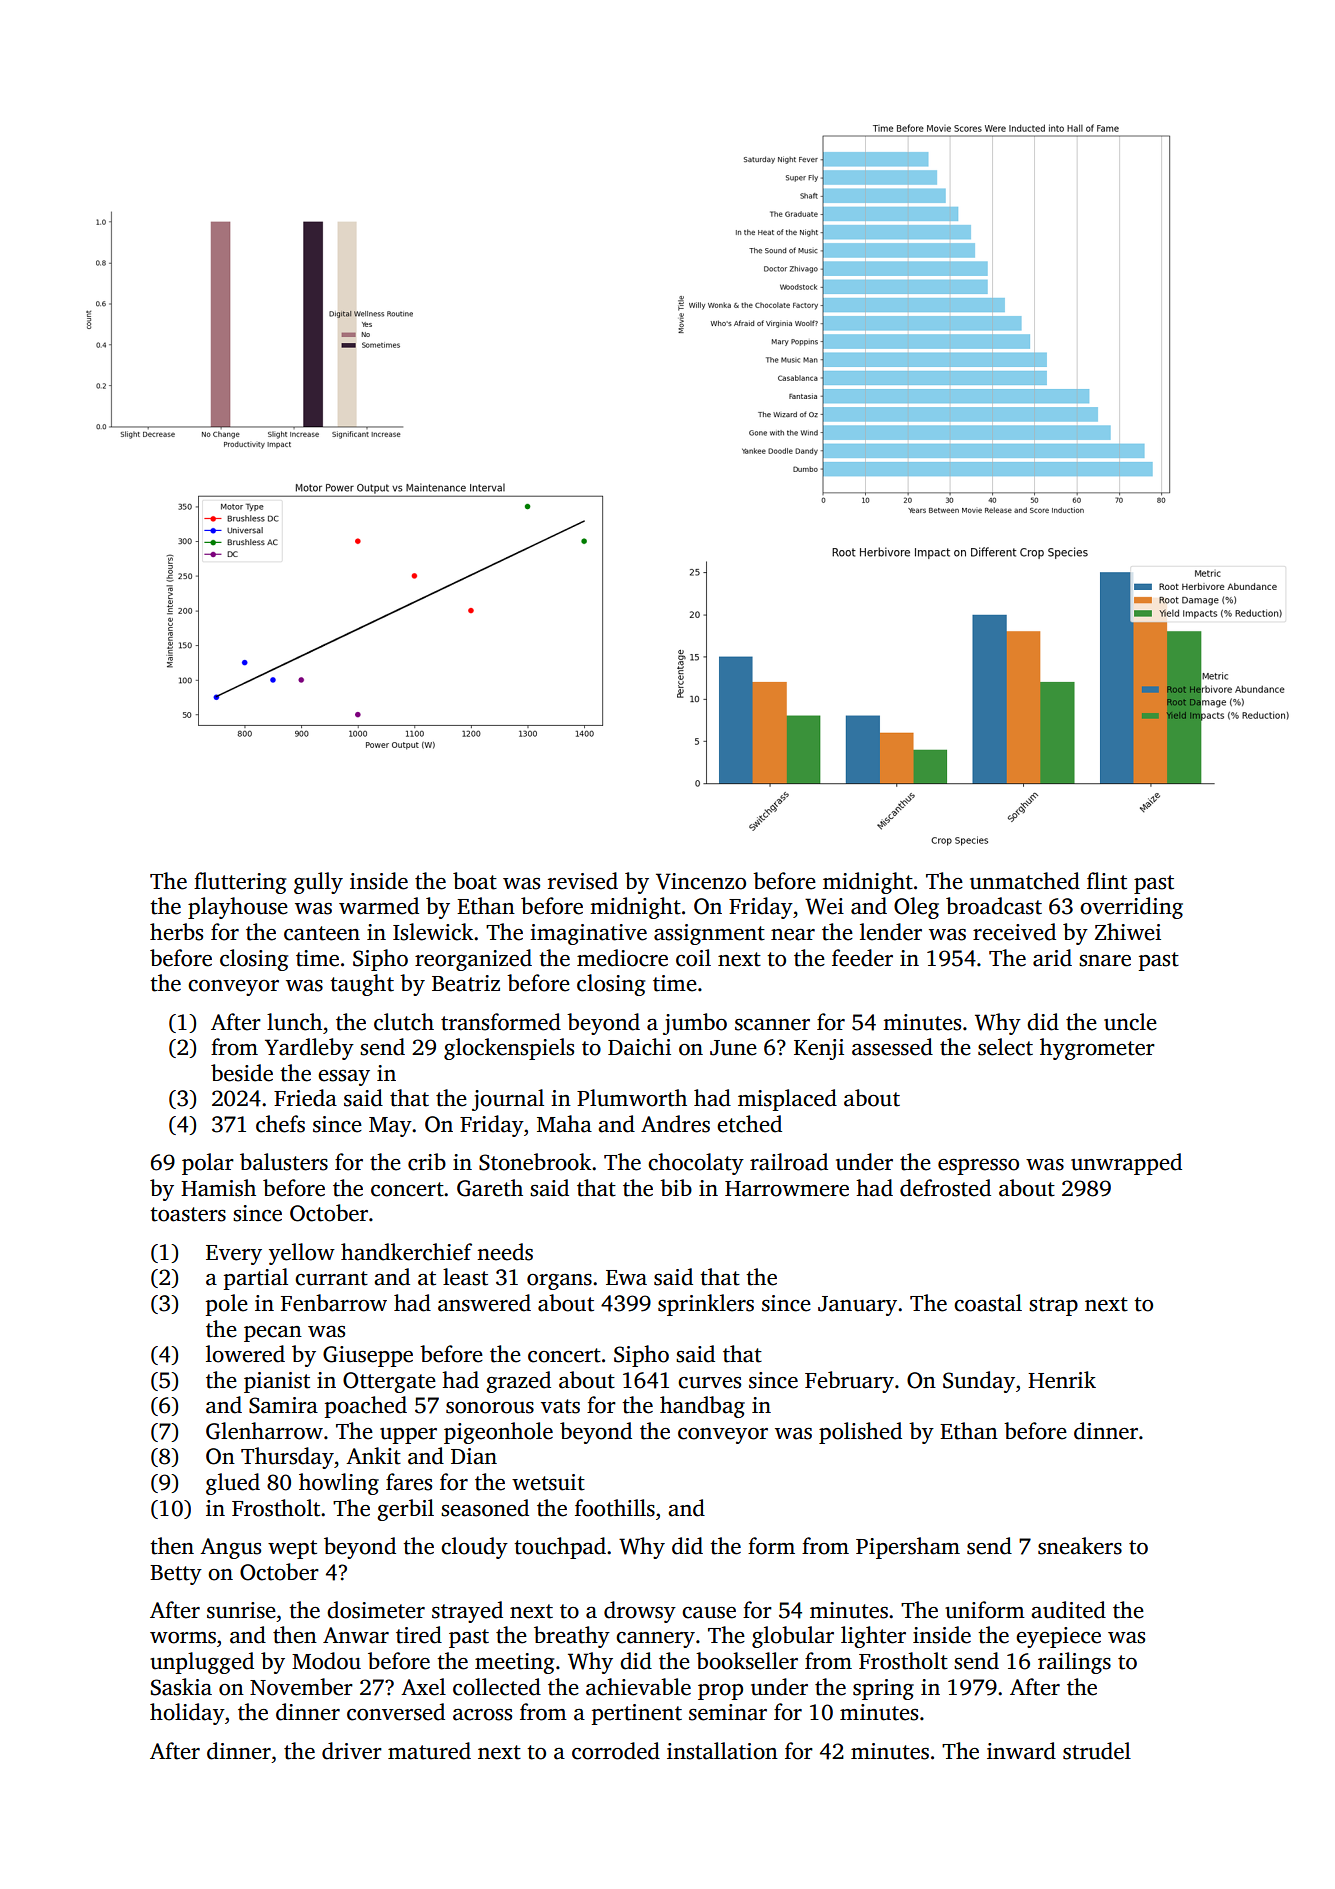 This page has width=1335, height=1889. Describe the element at coordinates (616, 1751) in the page. I see `corroded` at that location.
